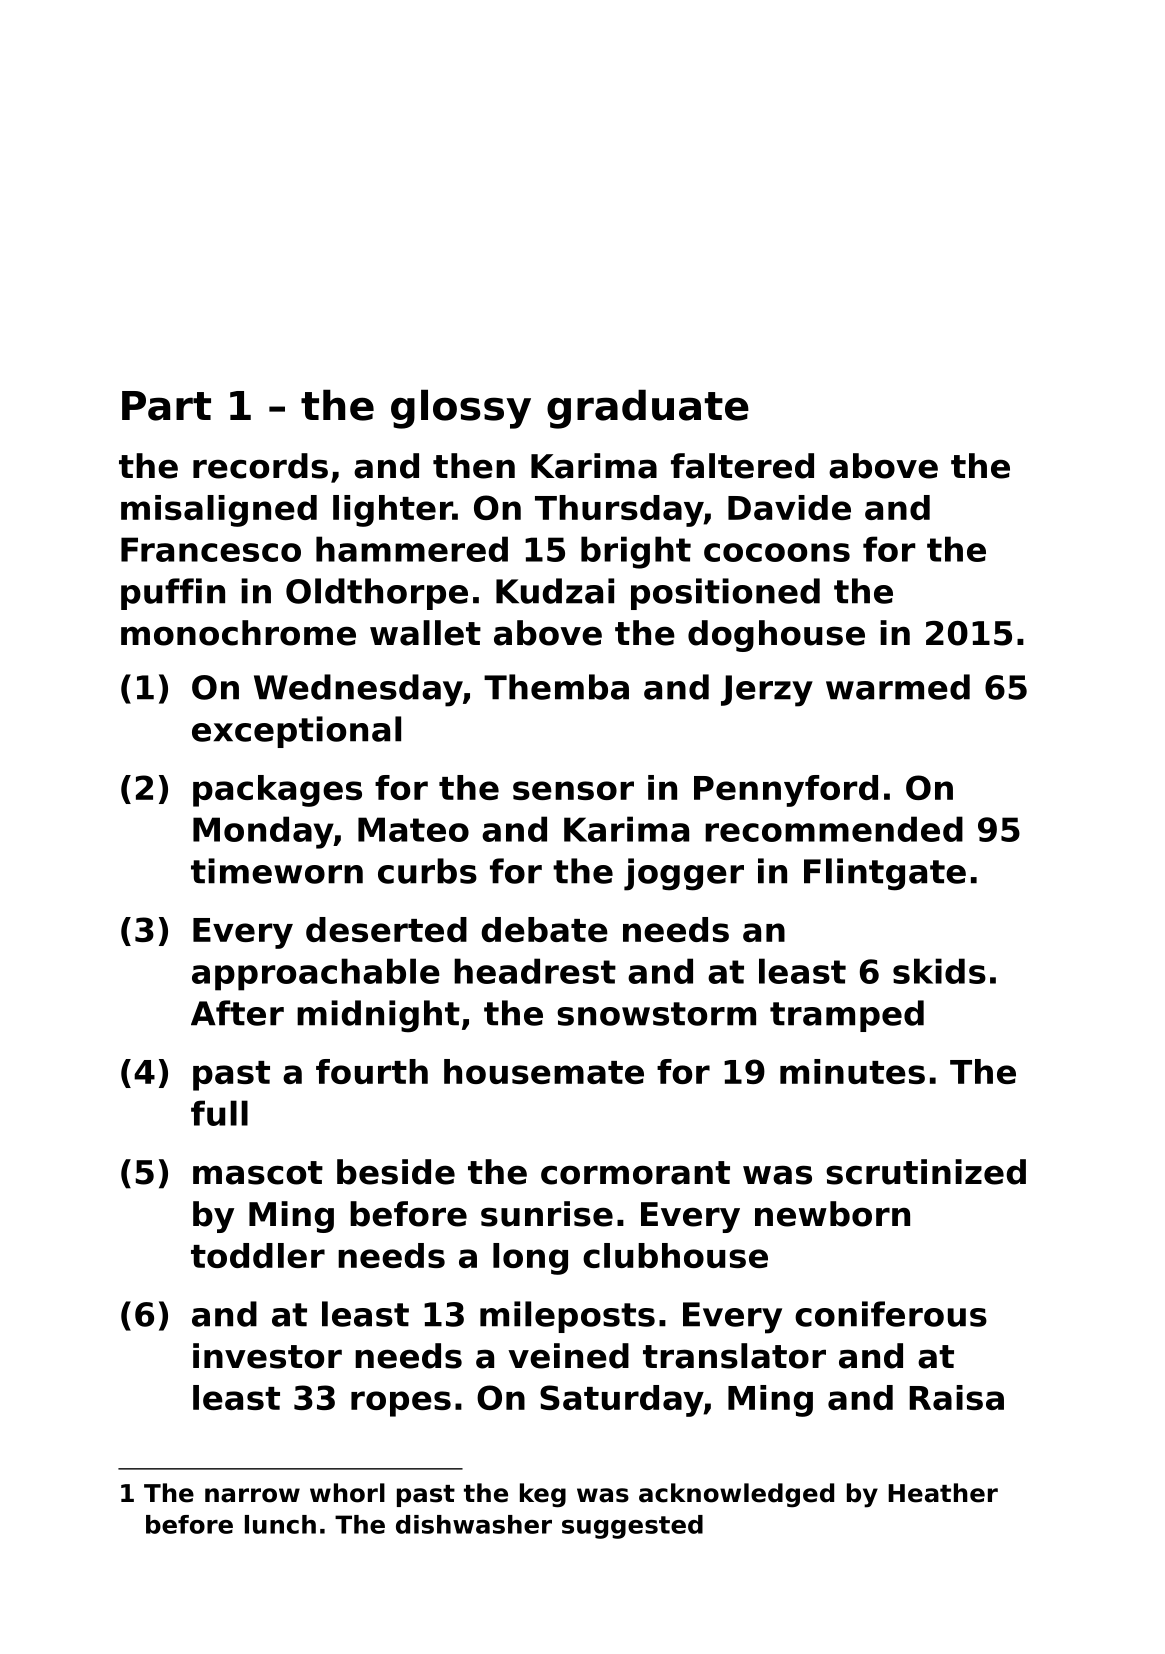  What do you see at coordinates (789, 507) in the screenshot?
I see `Davide` at bounding box center [789, 507].
